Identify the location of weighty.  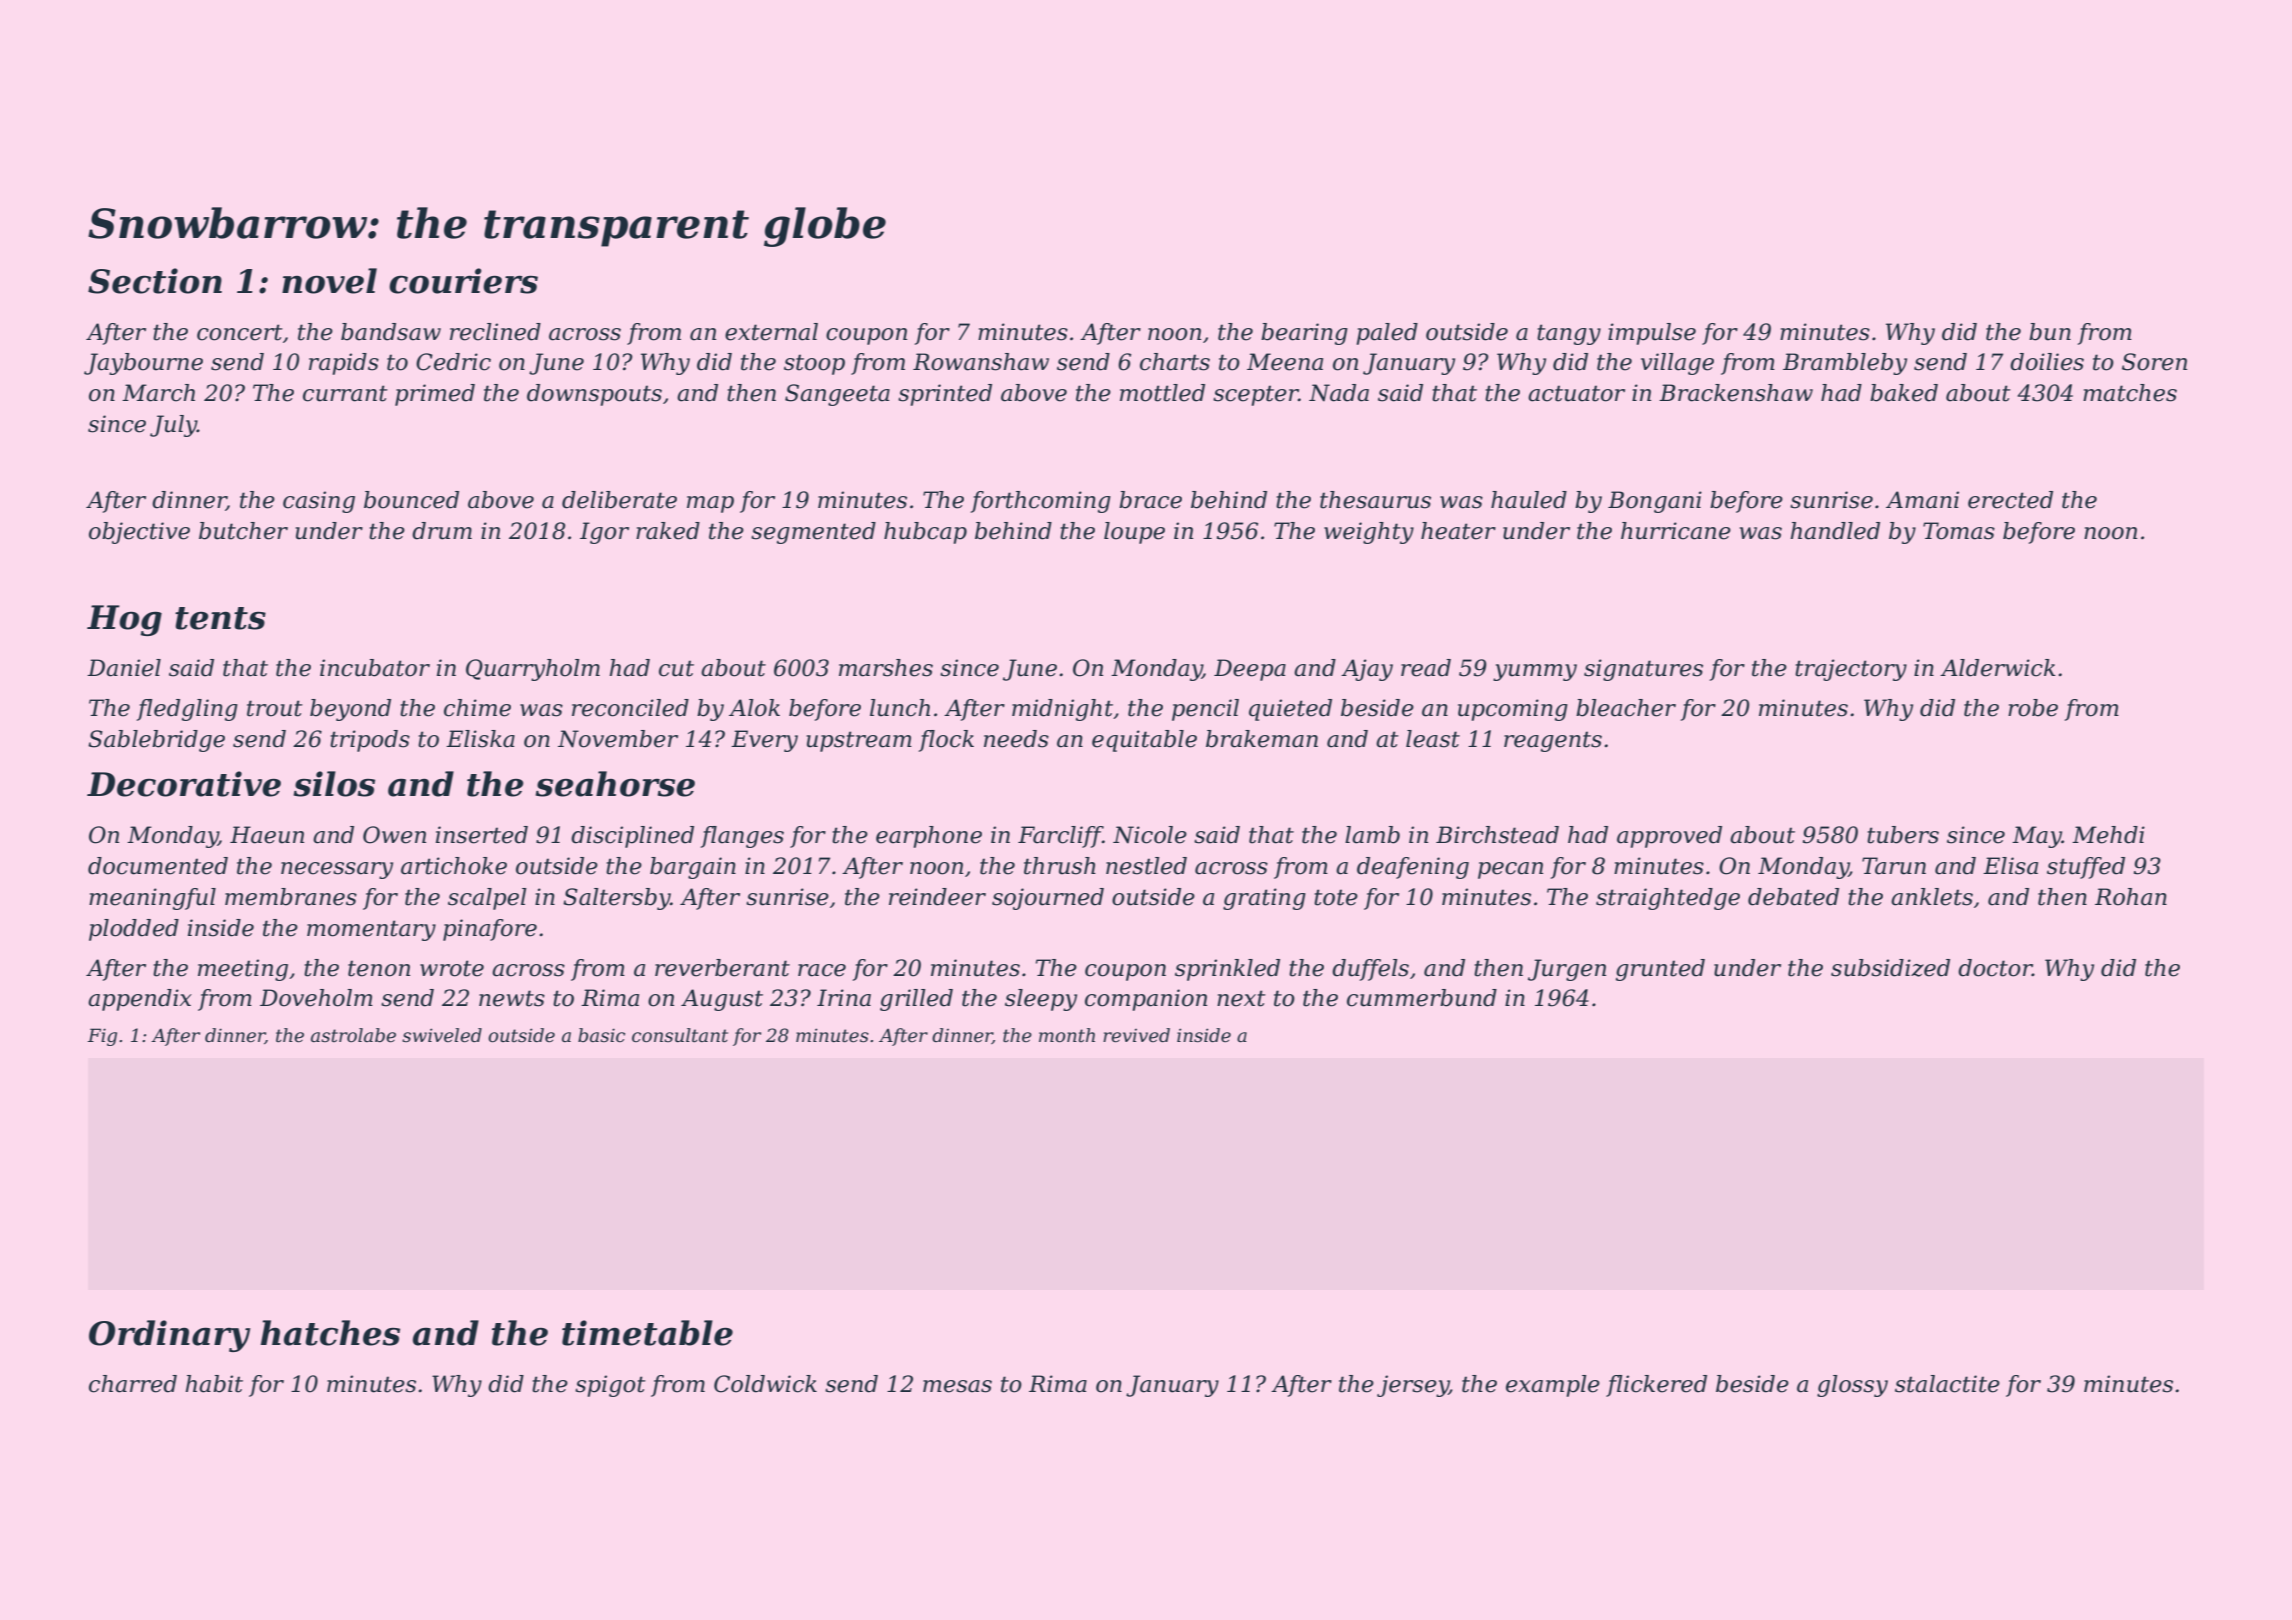
(1369, 533).
